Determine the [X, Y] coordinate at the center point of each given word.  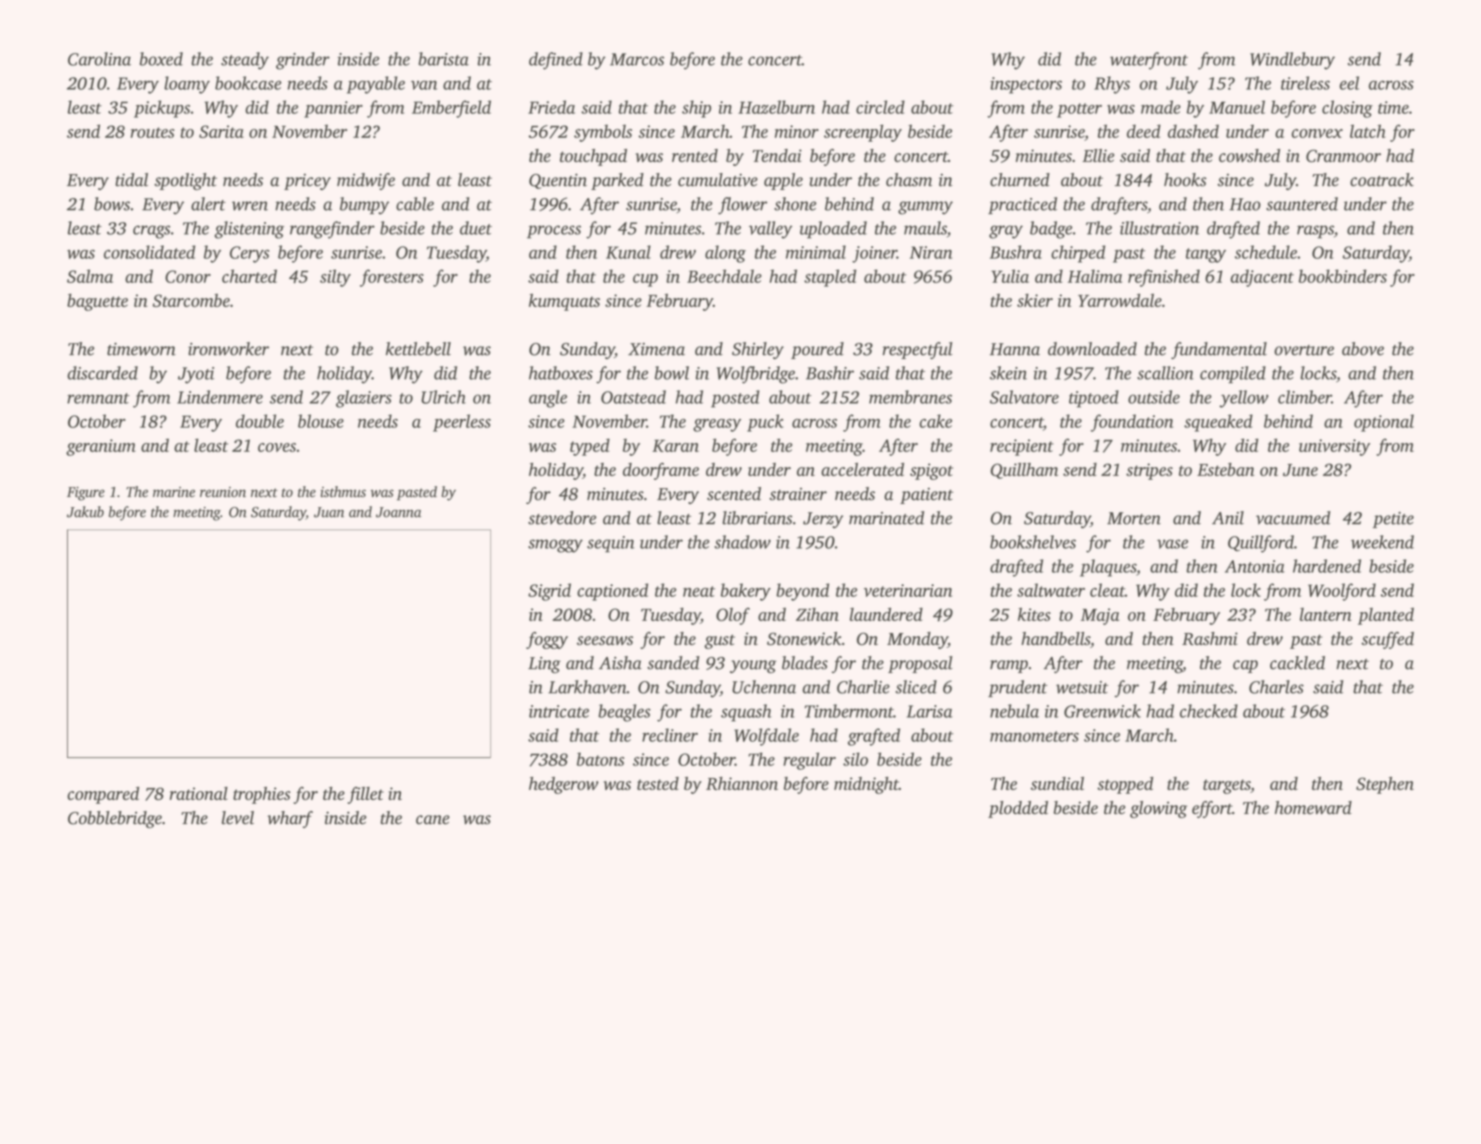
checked [1209, 711]
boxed [161, 59]
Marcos [637, 59]
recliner [670, 735]
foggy [547, 640]
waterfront [1149, 61]
